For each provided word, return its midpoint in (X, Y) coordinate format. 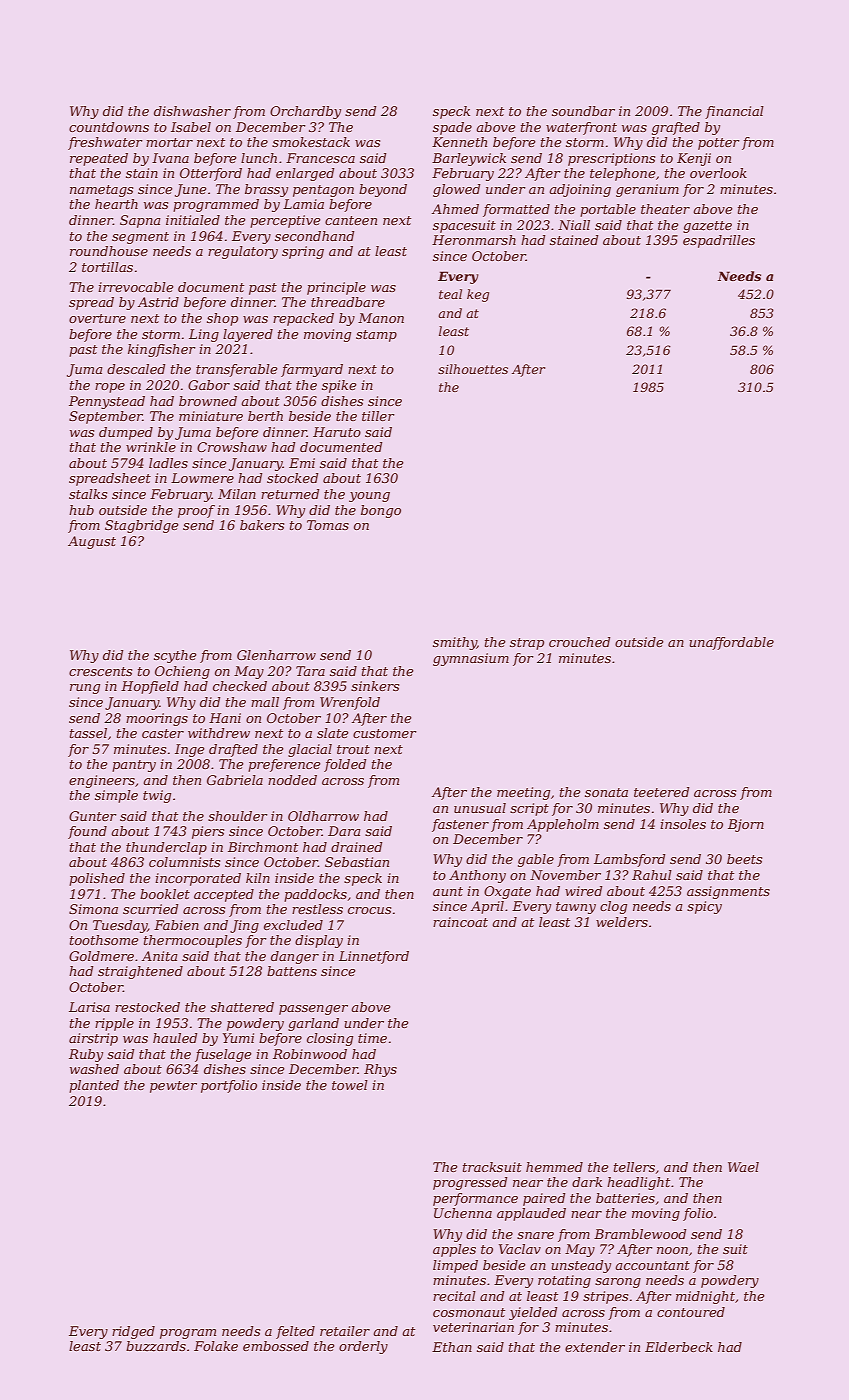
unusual (480, 808)
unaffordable (731, 643)
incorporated (198, 879)
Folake (216, 1346)
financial (734, 112)
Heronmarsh (474, 240)
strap (527, 644)
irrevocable (136, 287)
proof (196, 511)
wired (583, 891)
